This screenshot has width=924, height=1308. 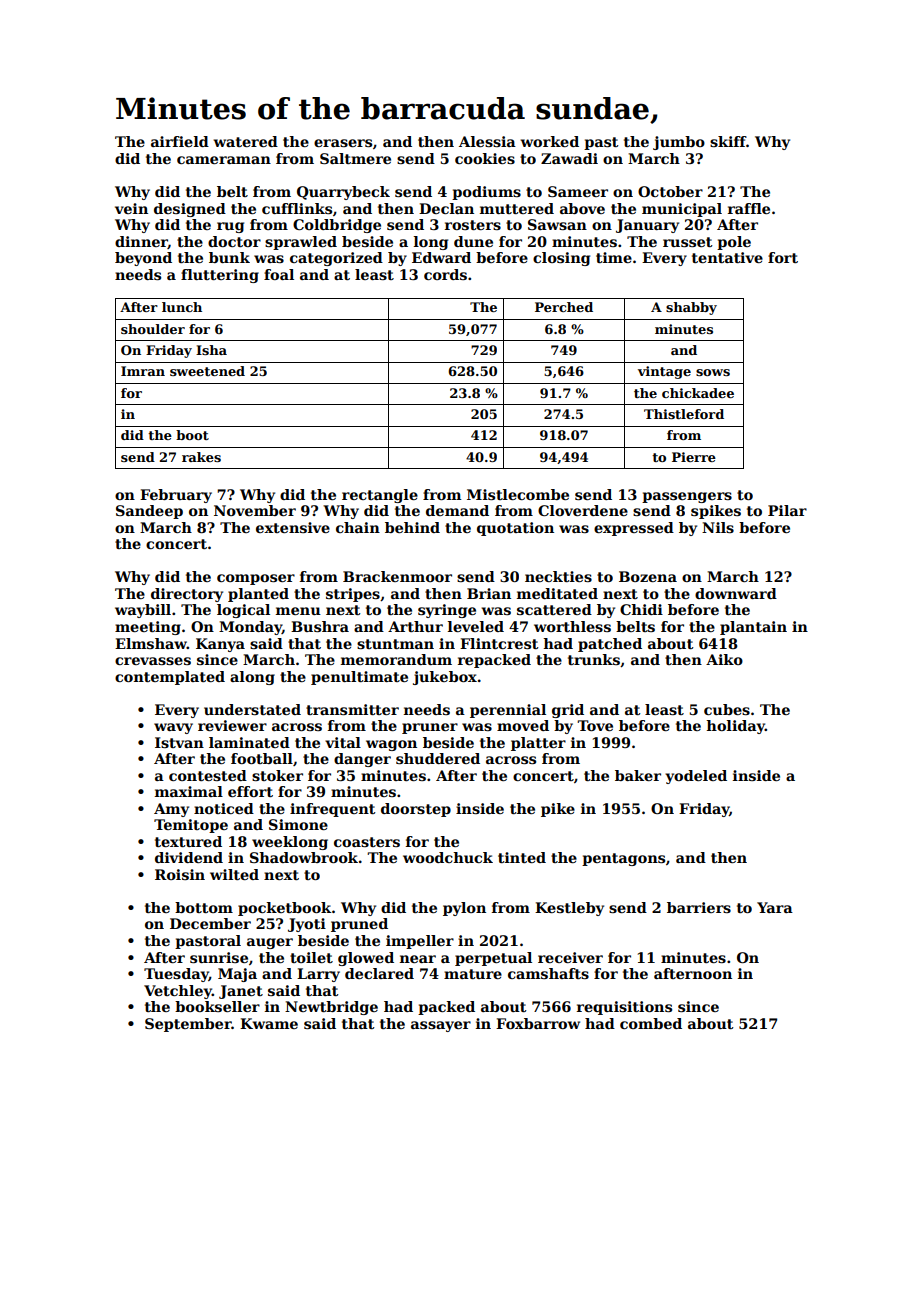 I want to click on airfield, so click(x=180, y=141).
